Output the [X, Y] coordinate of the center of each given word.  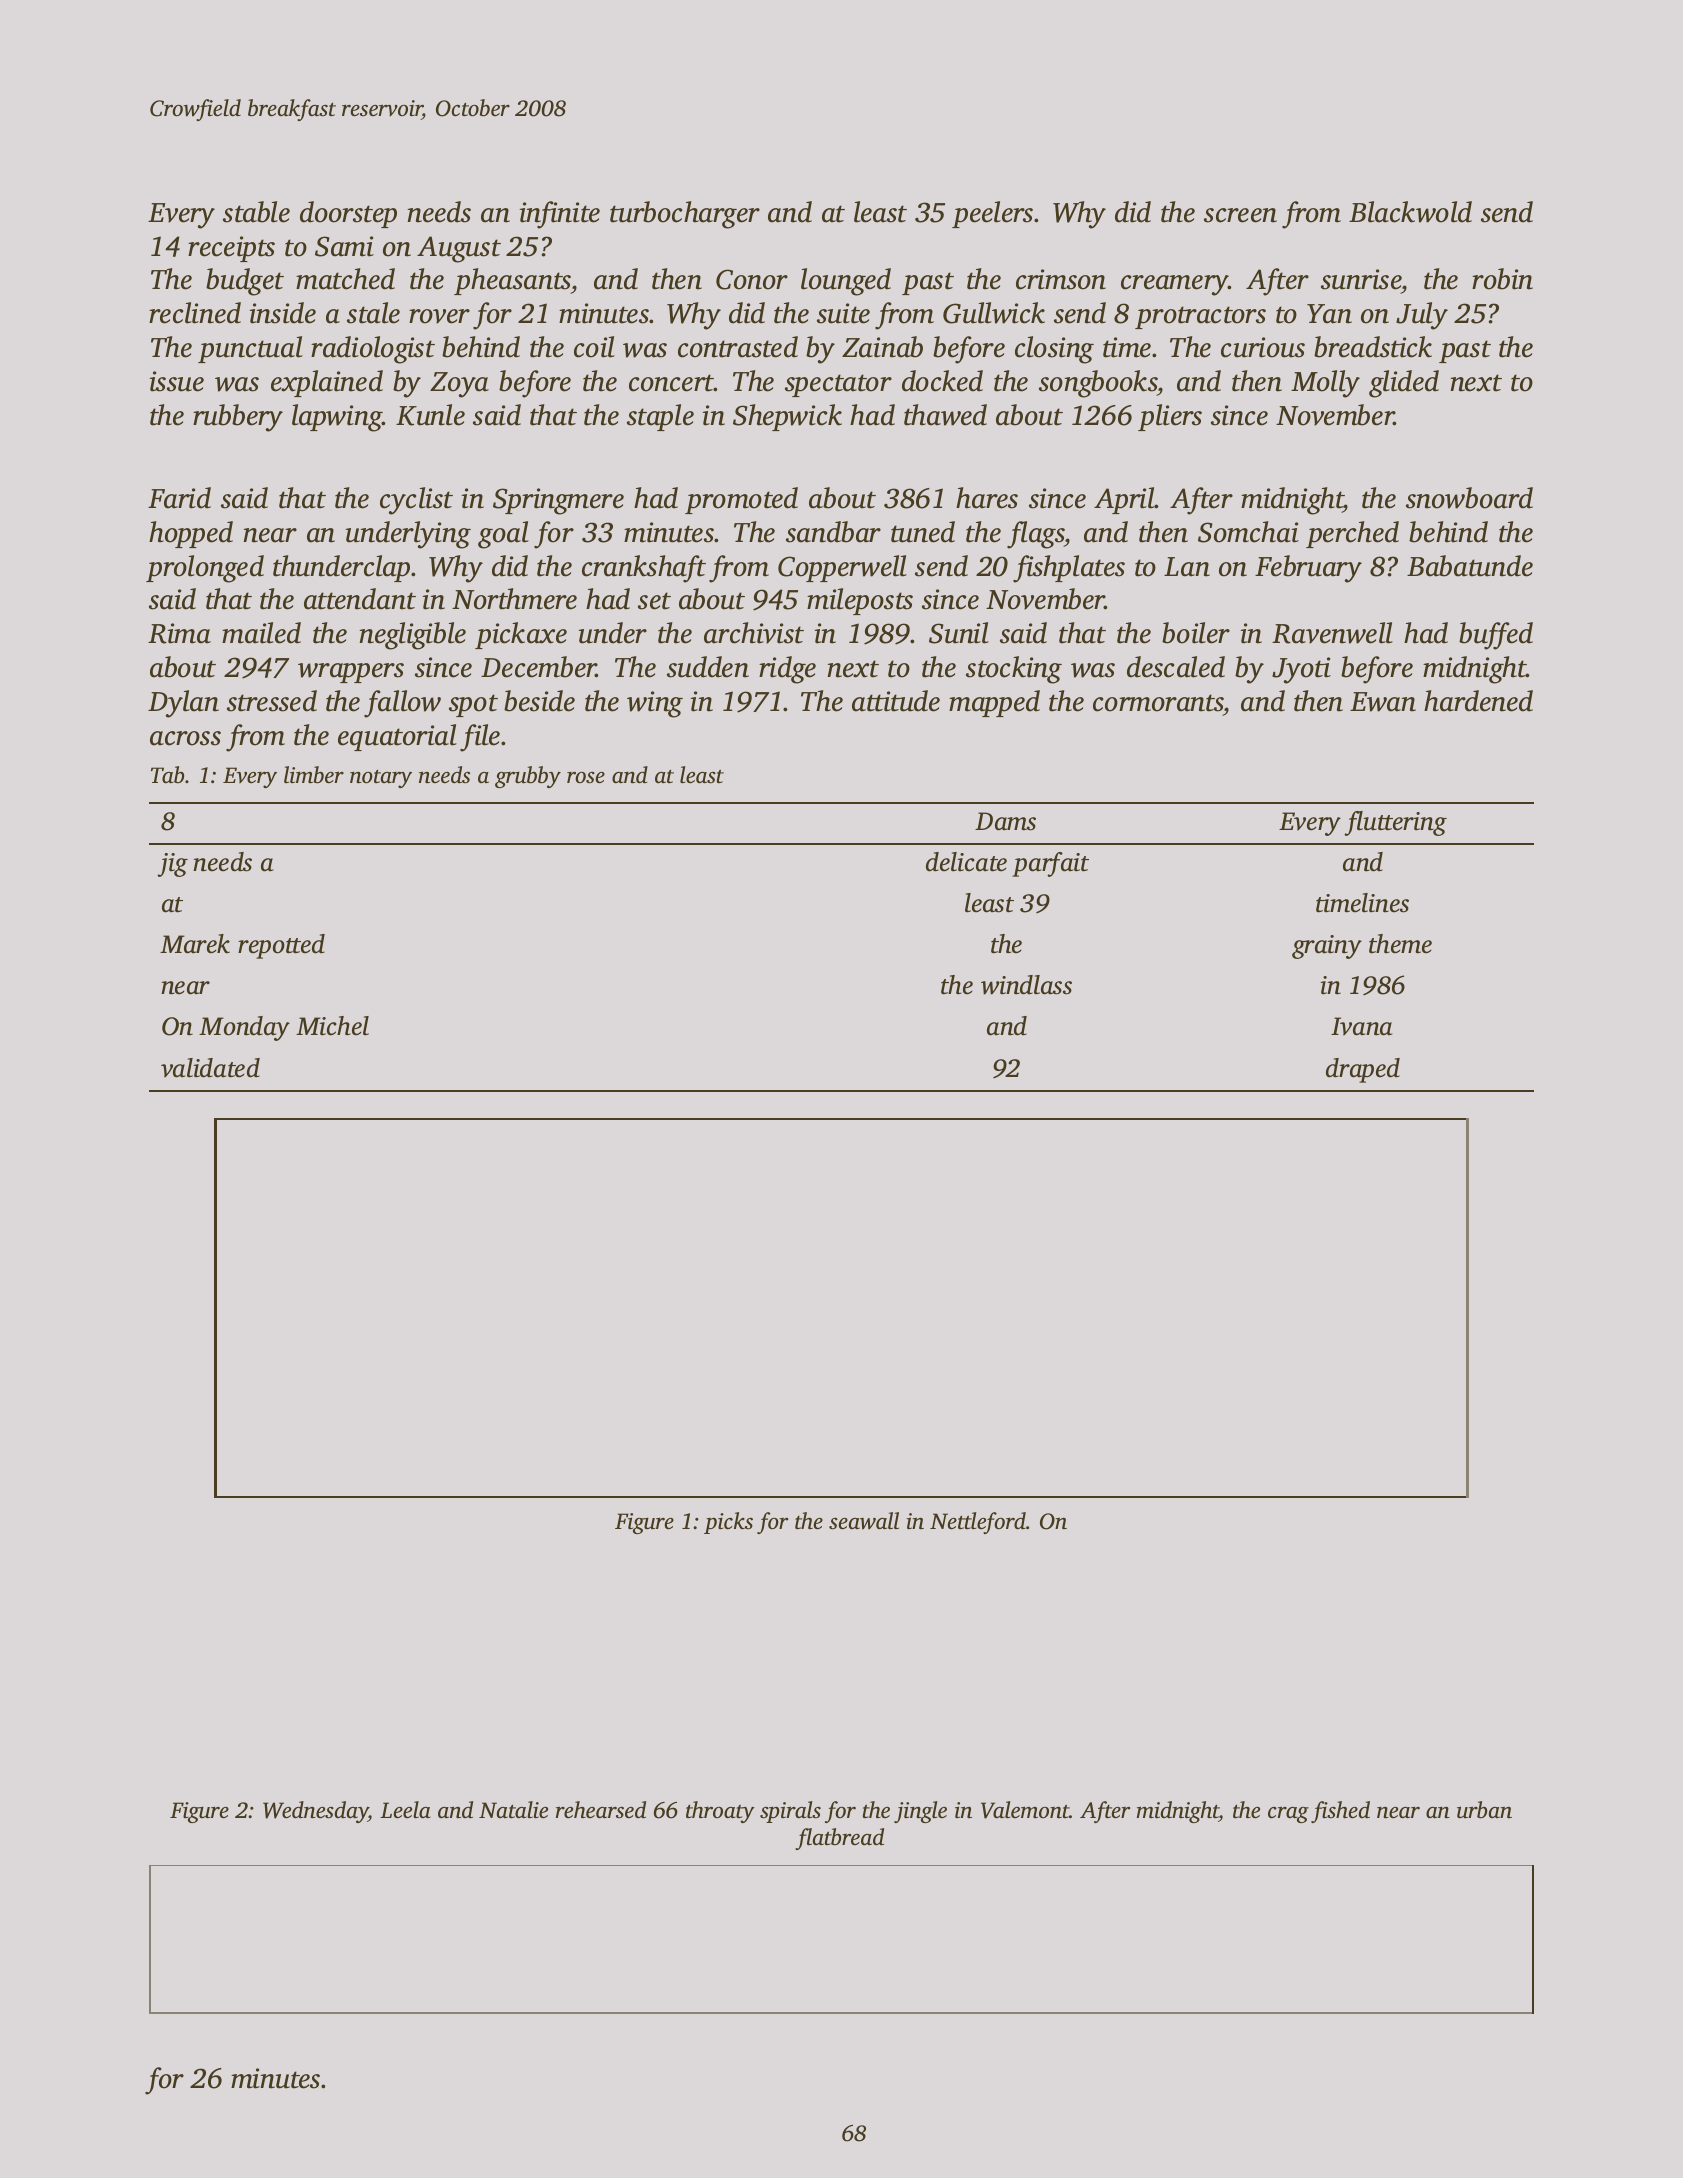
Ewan [1383, 702]
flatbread [839, 1839]
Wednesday [315, 1812]
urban [1484, 1810]
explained [327, 383]
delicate [966, 862]
